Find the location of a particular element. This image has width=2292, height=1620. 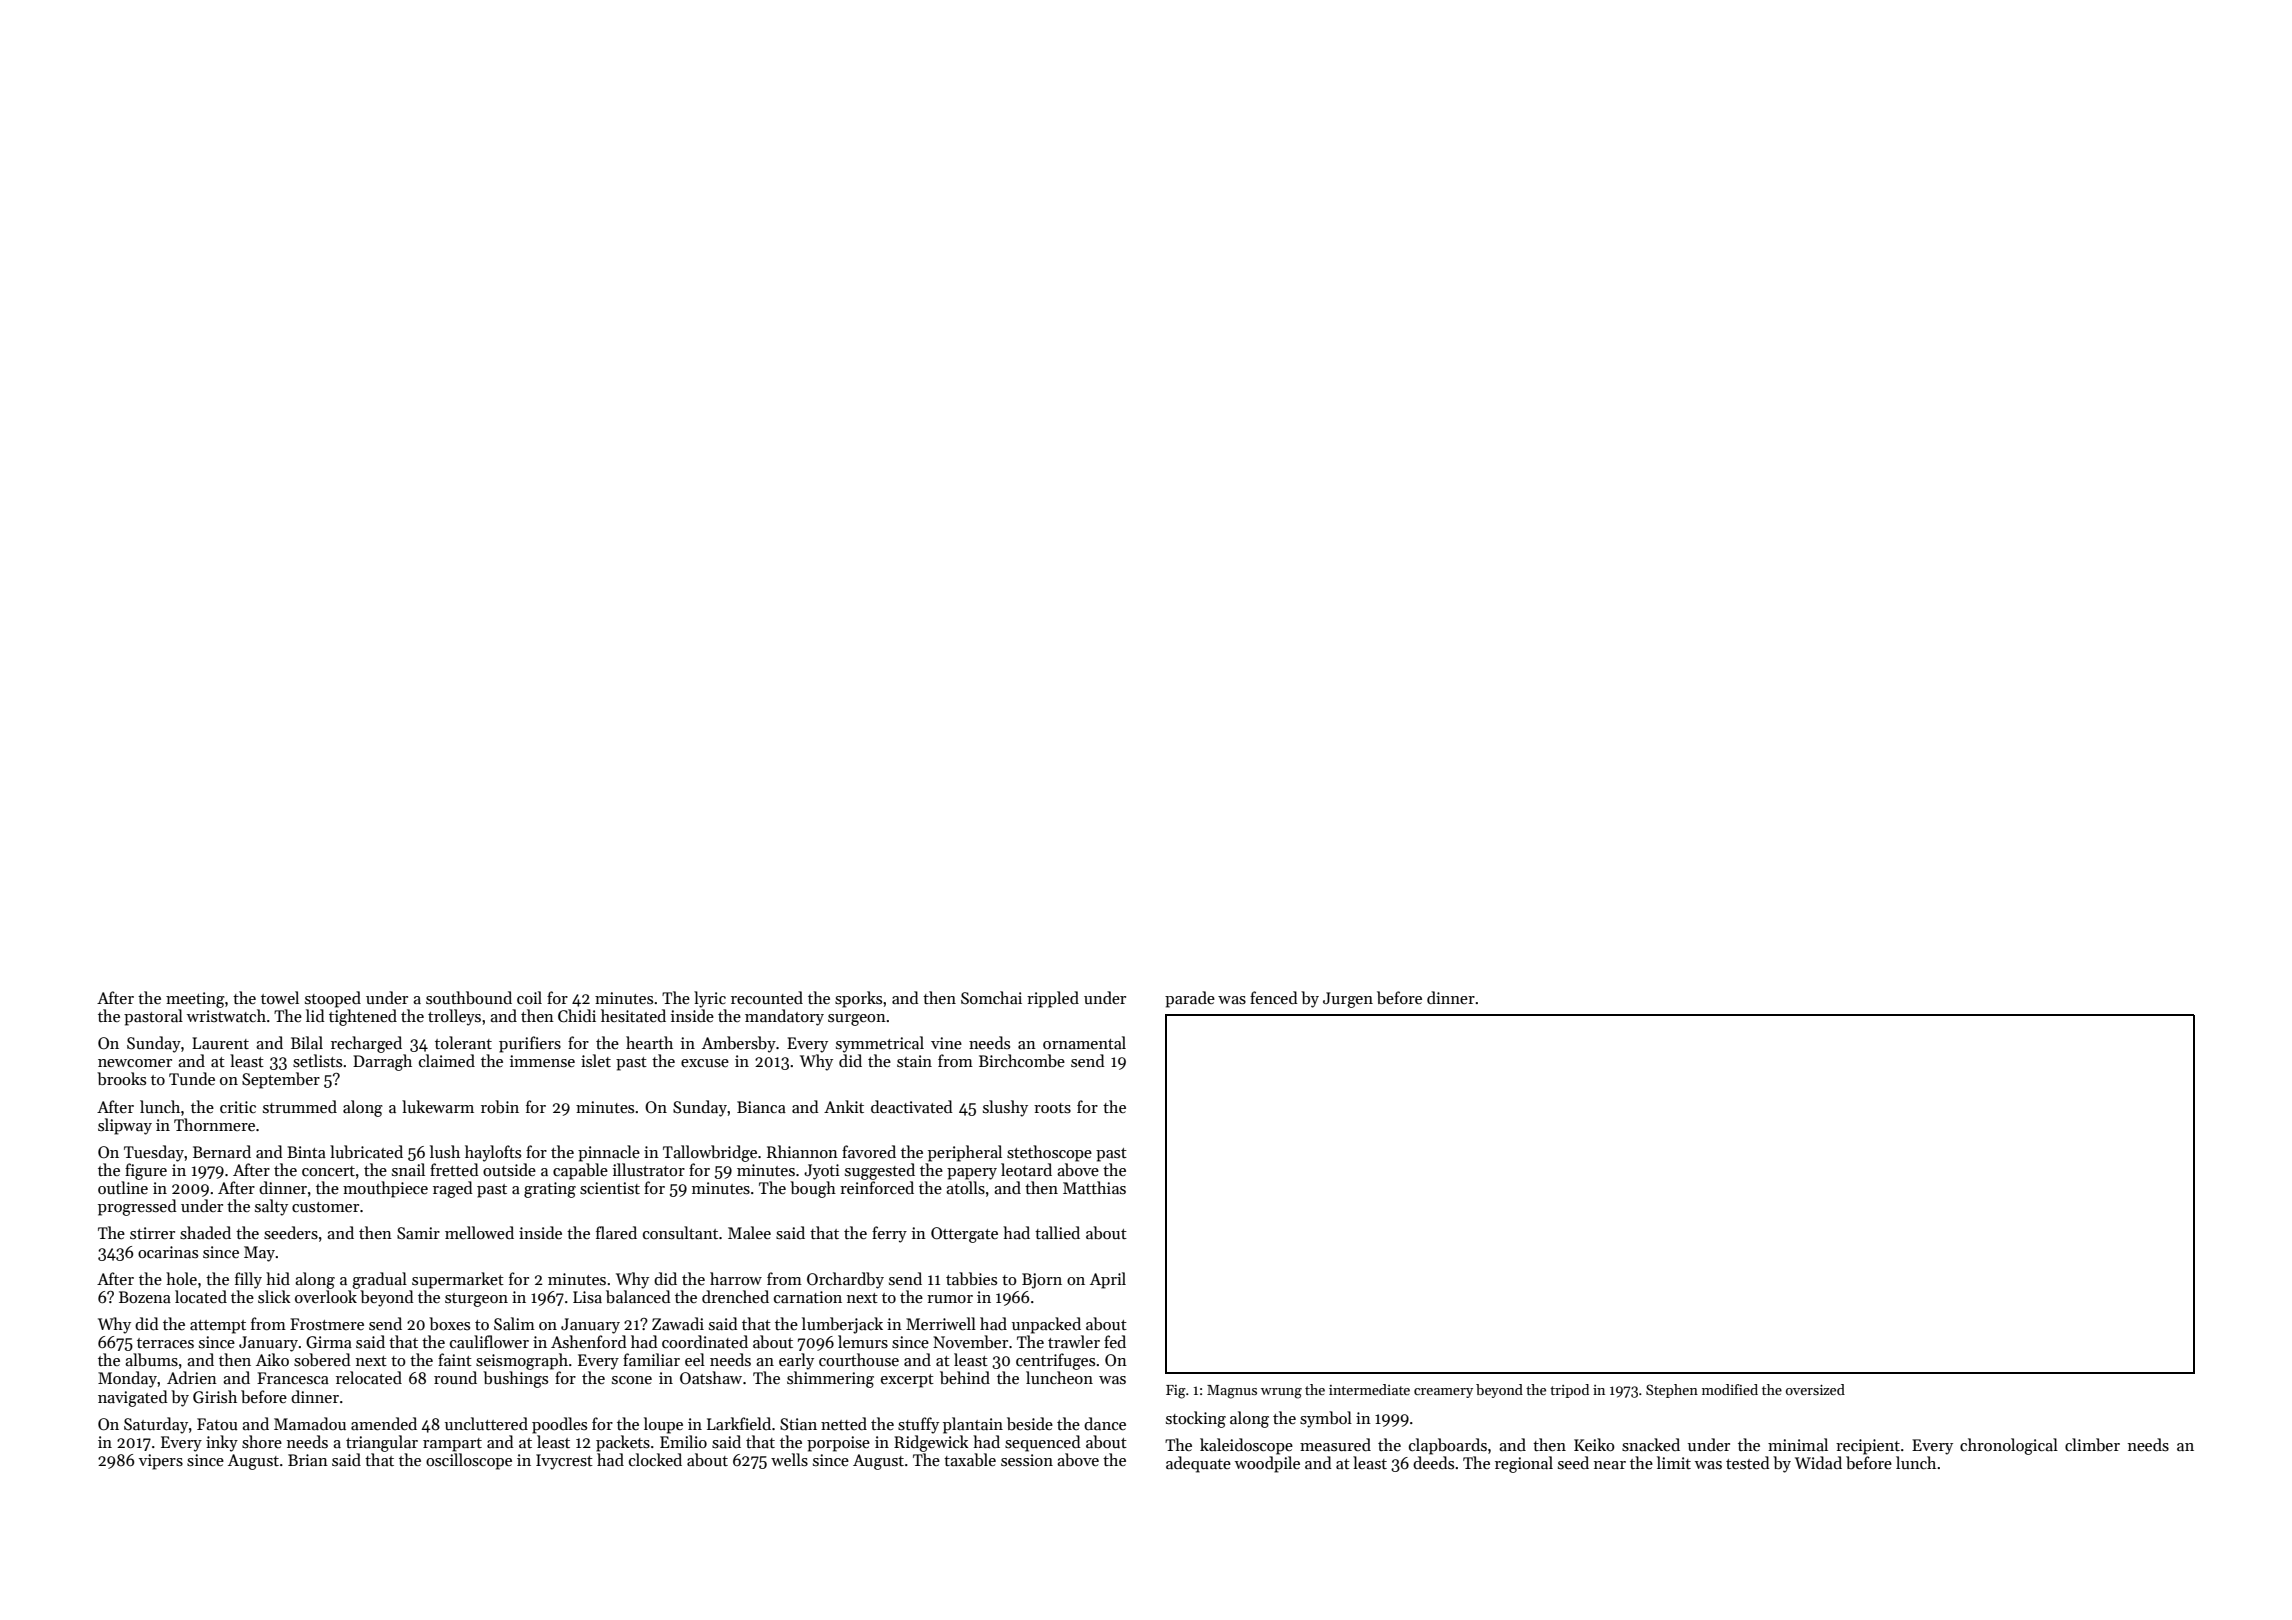

recharged is located at coordinates (366, 1044).
